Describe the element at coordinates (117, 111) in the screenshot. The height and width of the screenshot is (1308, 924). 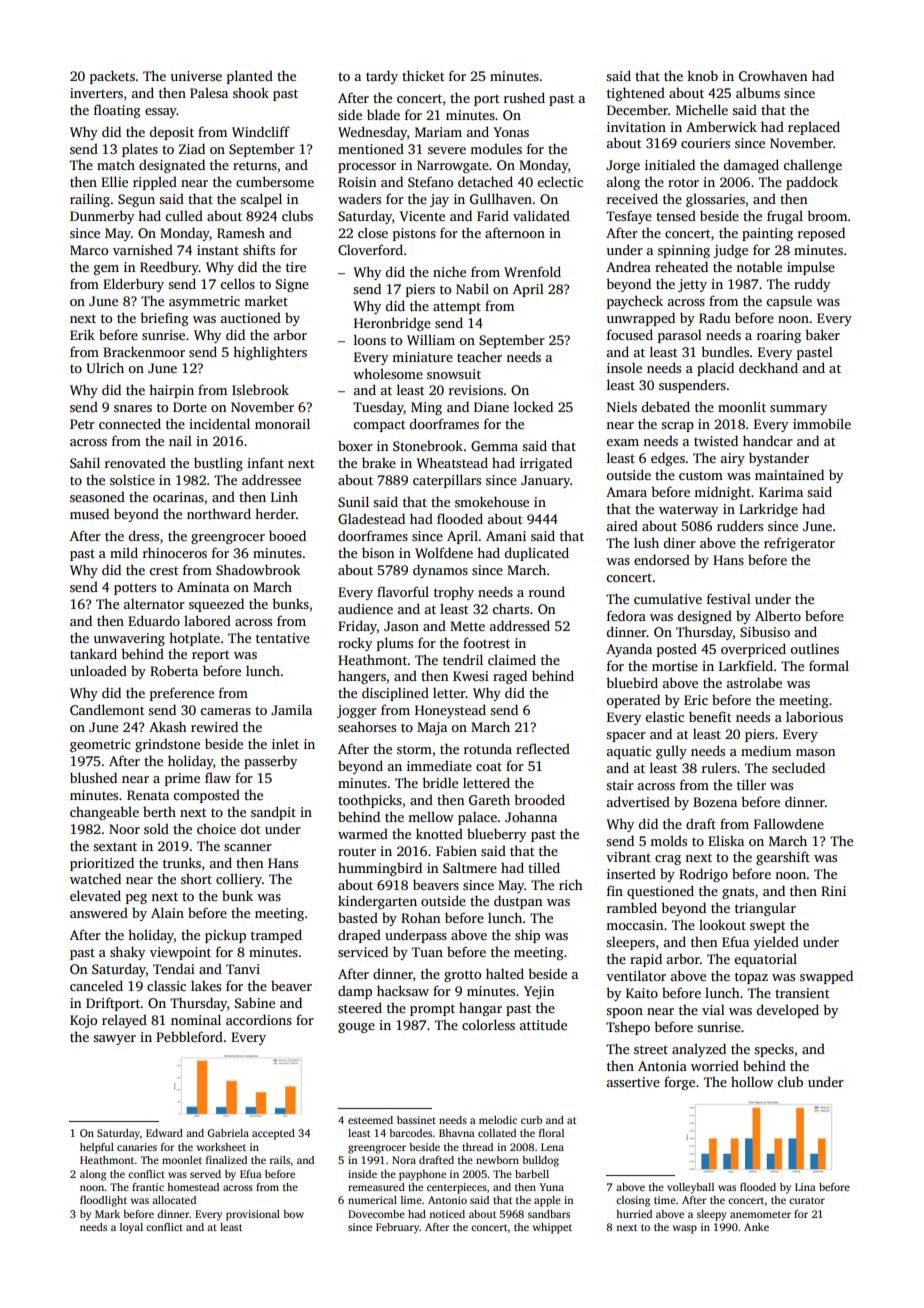
I see `floating` at that location.
